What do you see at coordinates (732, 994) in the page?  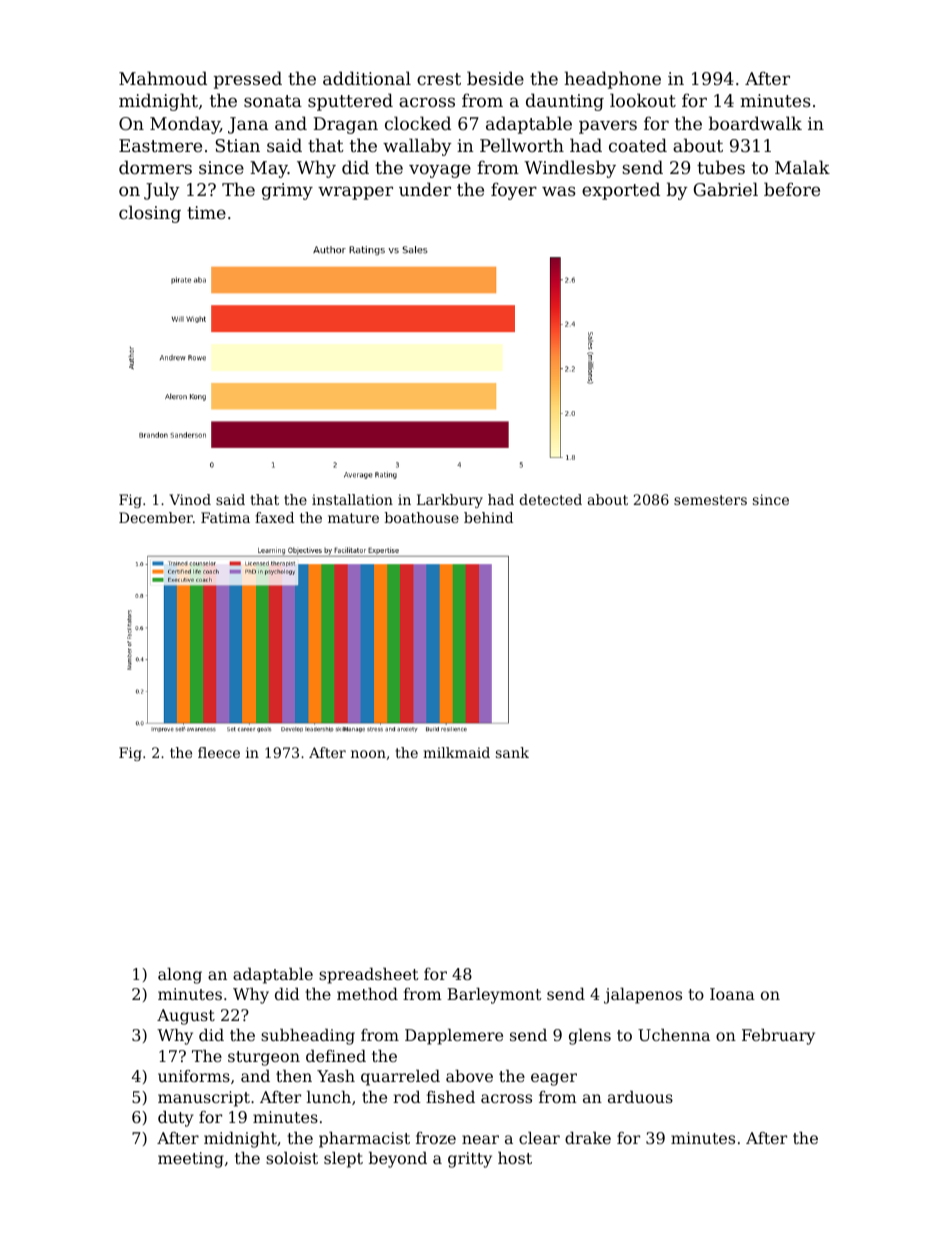 I see `Ioana` at bounding box center [732, 994].
